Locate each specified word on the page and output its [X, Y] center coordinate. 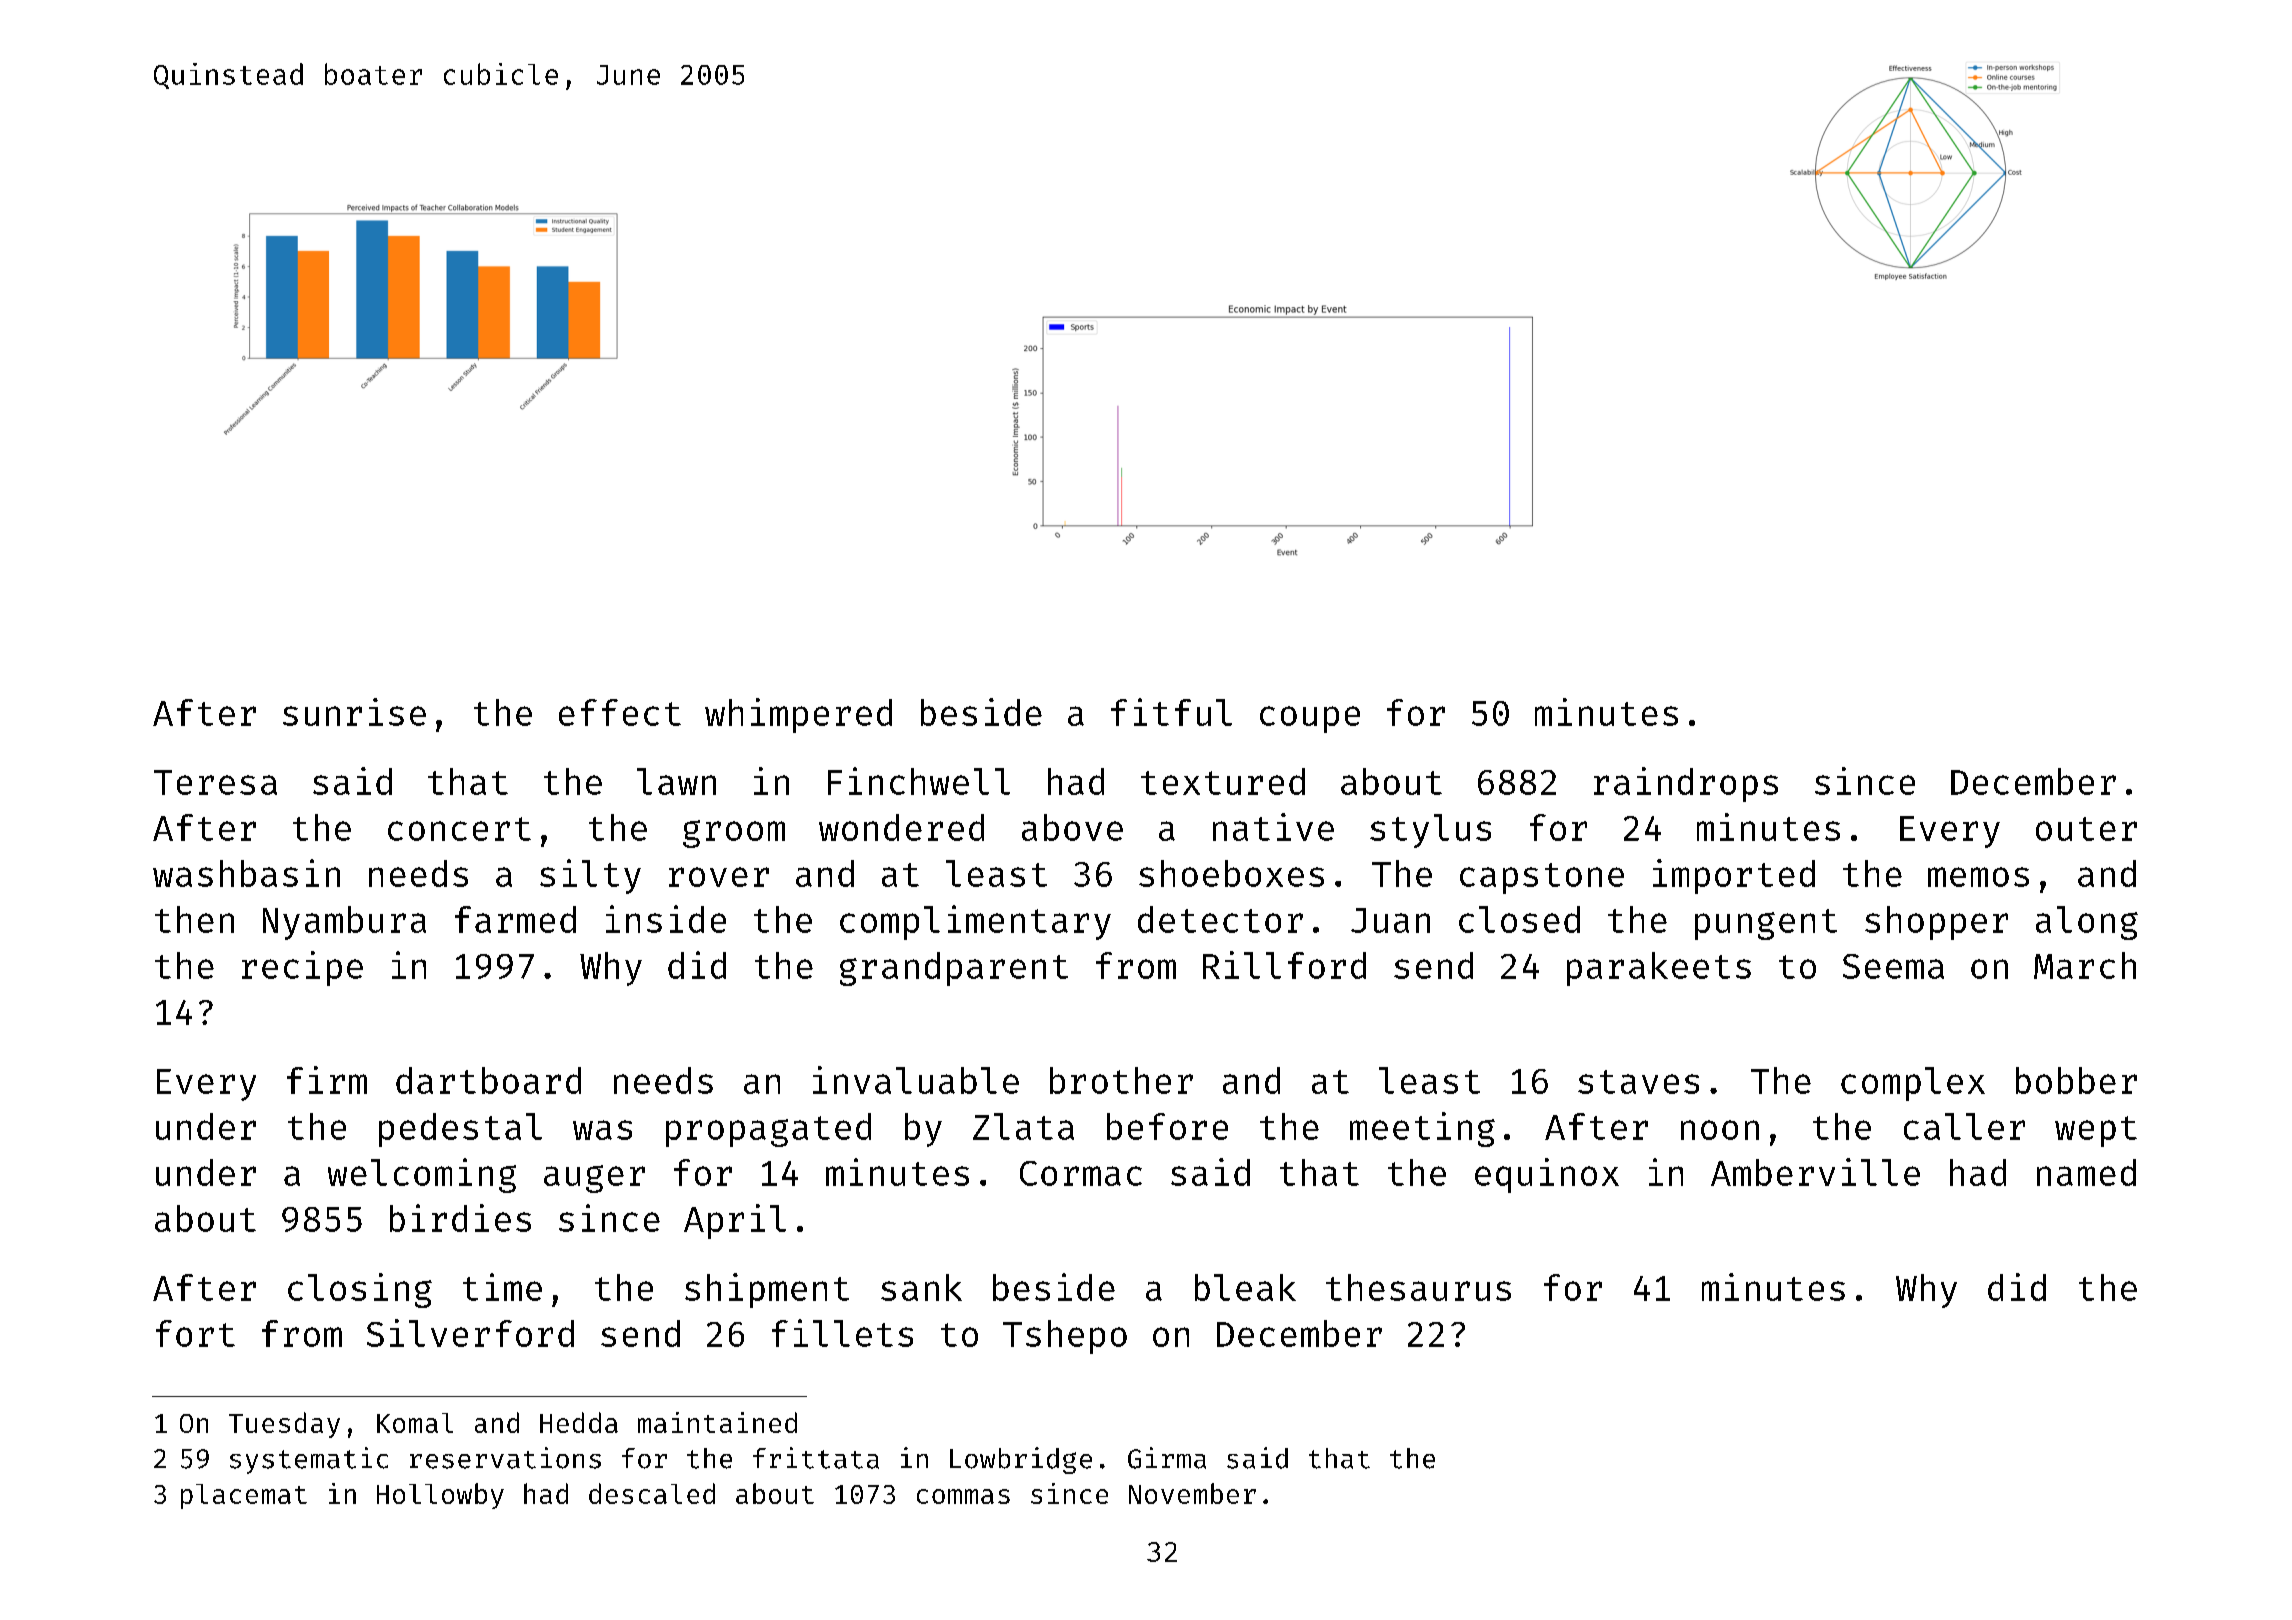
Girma [1167, 1458]
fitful [1171, 712]
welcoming [422, 1175]
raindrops [1686, 784]
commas [963, 1496]
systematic [309, 1460]
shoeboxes [1231, 873]
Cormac [1081, 1173]
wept [2096, 1131]
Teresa [215, 782]
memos [1978, 877]
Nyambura [344, 923]
